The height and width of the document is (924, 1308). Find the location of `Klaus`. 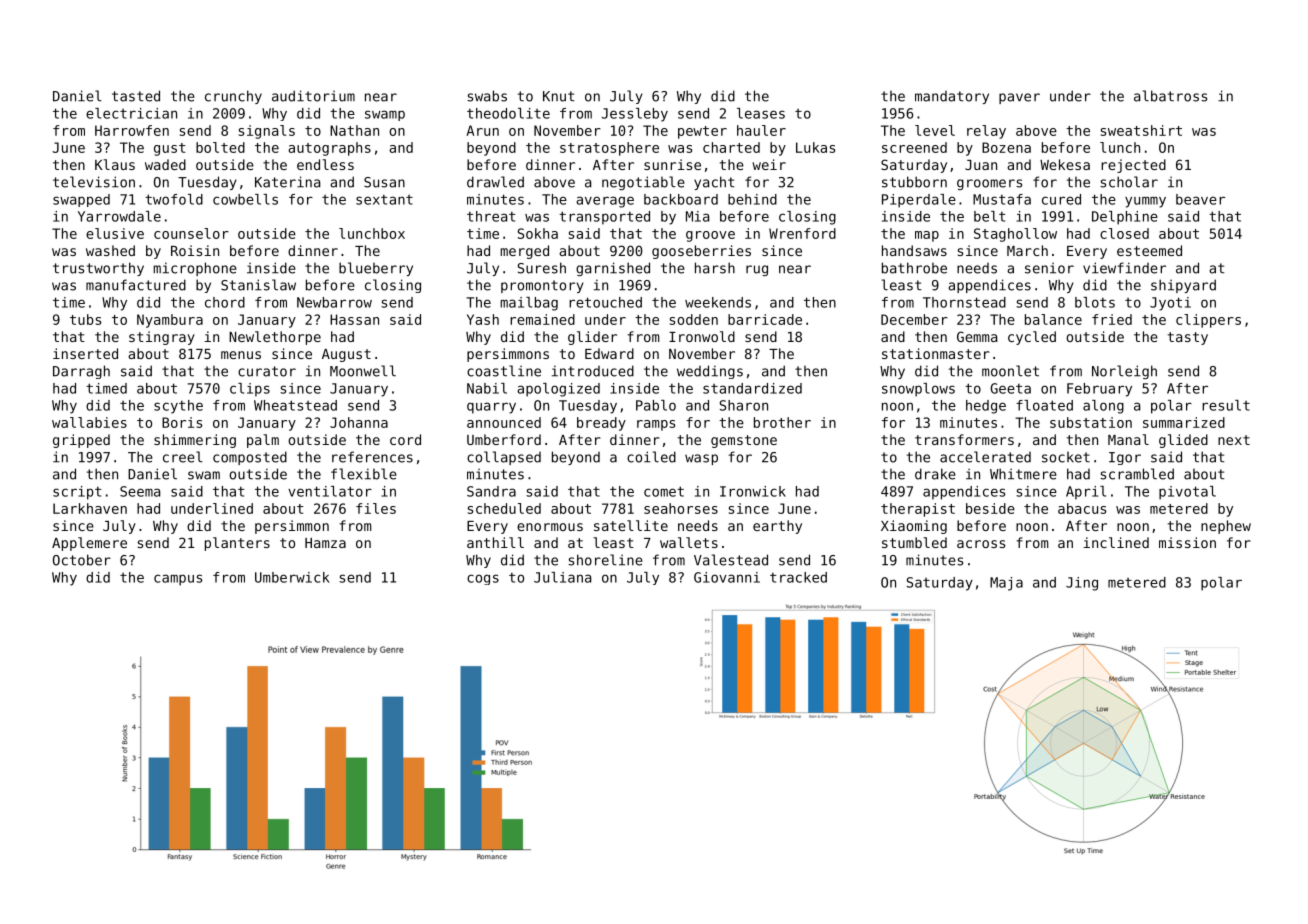

Klaus is located at coordinates (115, 164).
